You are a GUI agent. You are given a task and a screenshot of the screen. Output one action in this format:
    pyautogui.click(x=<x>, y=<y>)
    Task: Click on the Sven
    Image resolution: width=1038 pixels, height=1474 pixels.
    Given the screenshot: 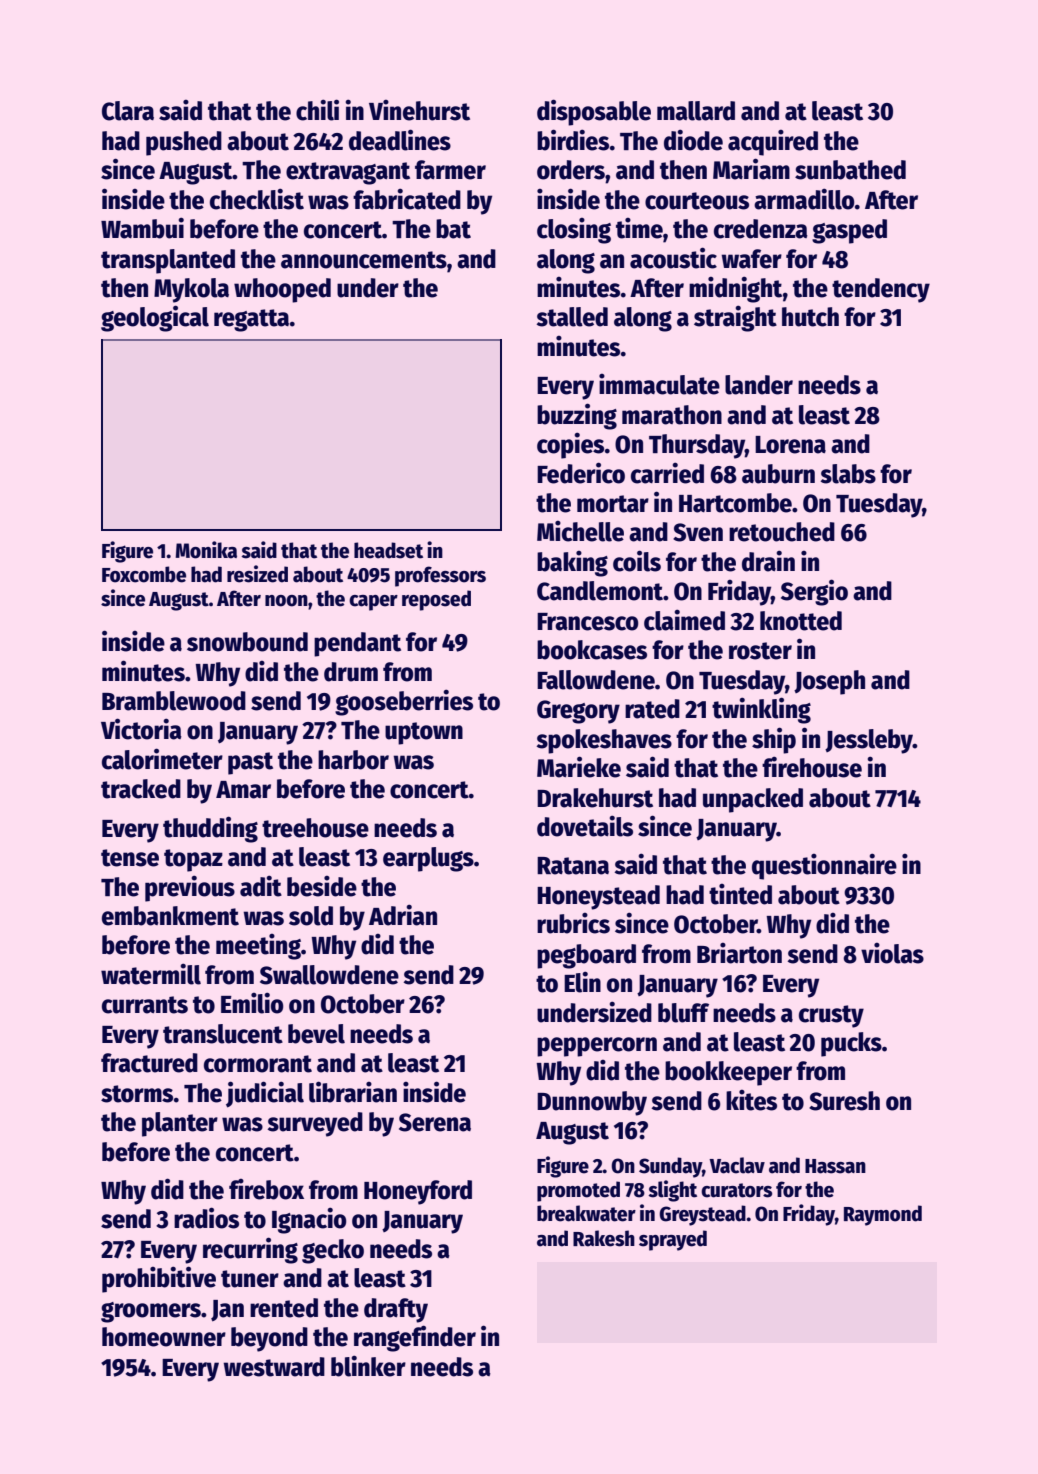 What is the action you would take?
    pyautogui.click(x=698, y=532)
